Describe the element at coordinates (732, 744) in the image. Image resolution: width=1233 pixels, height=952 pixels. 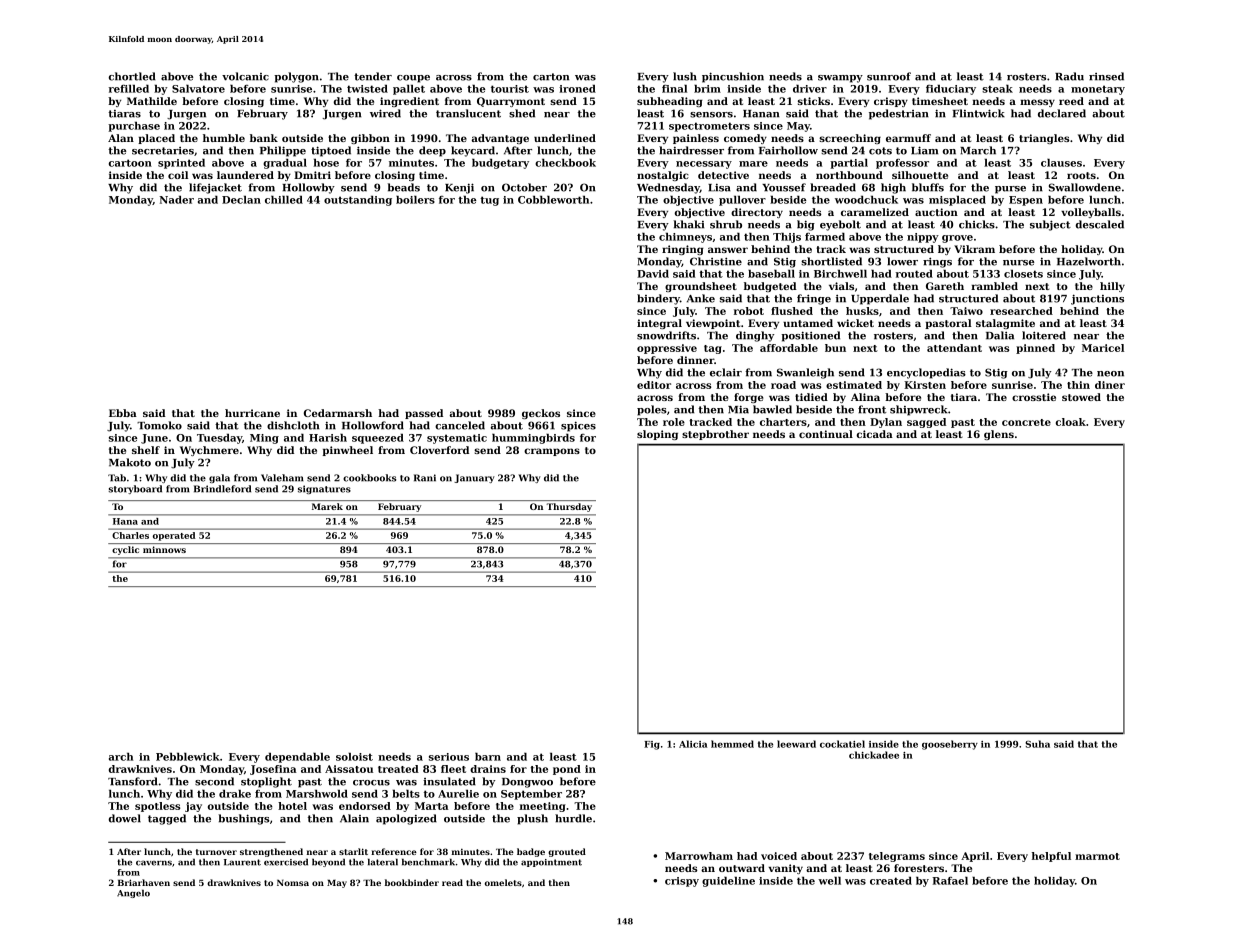
I see `hemmed` at that location.
